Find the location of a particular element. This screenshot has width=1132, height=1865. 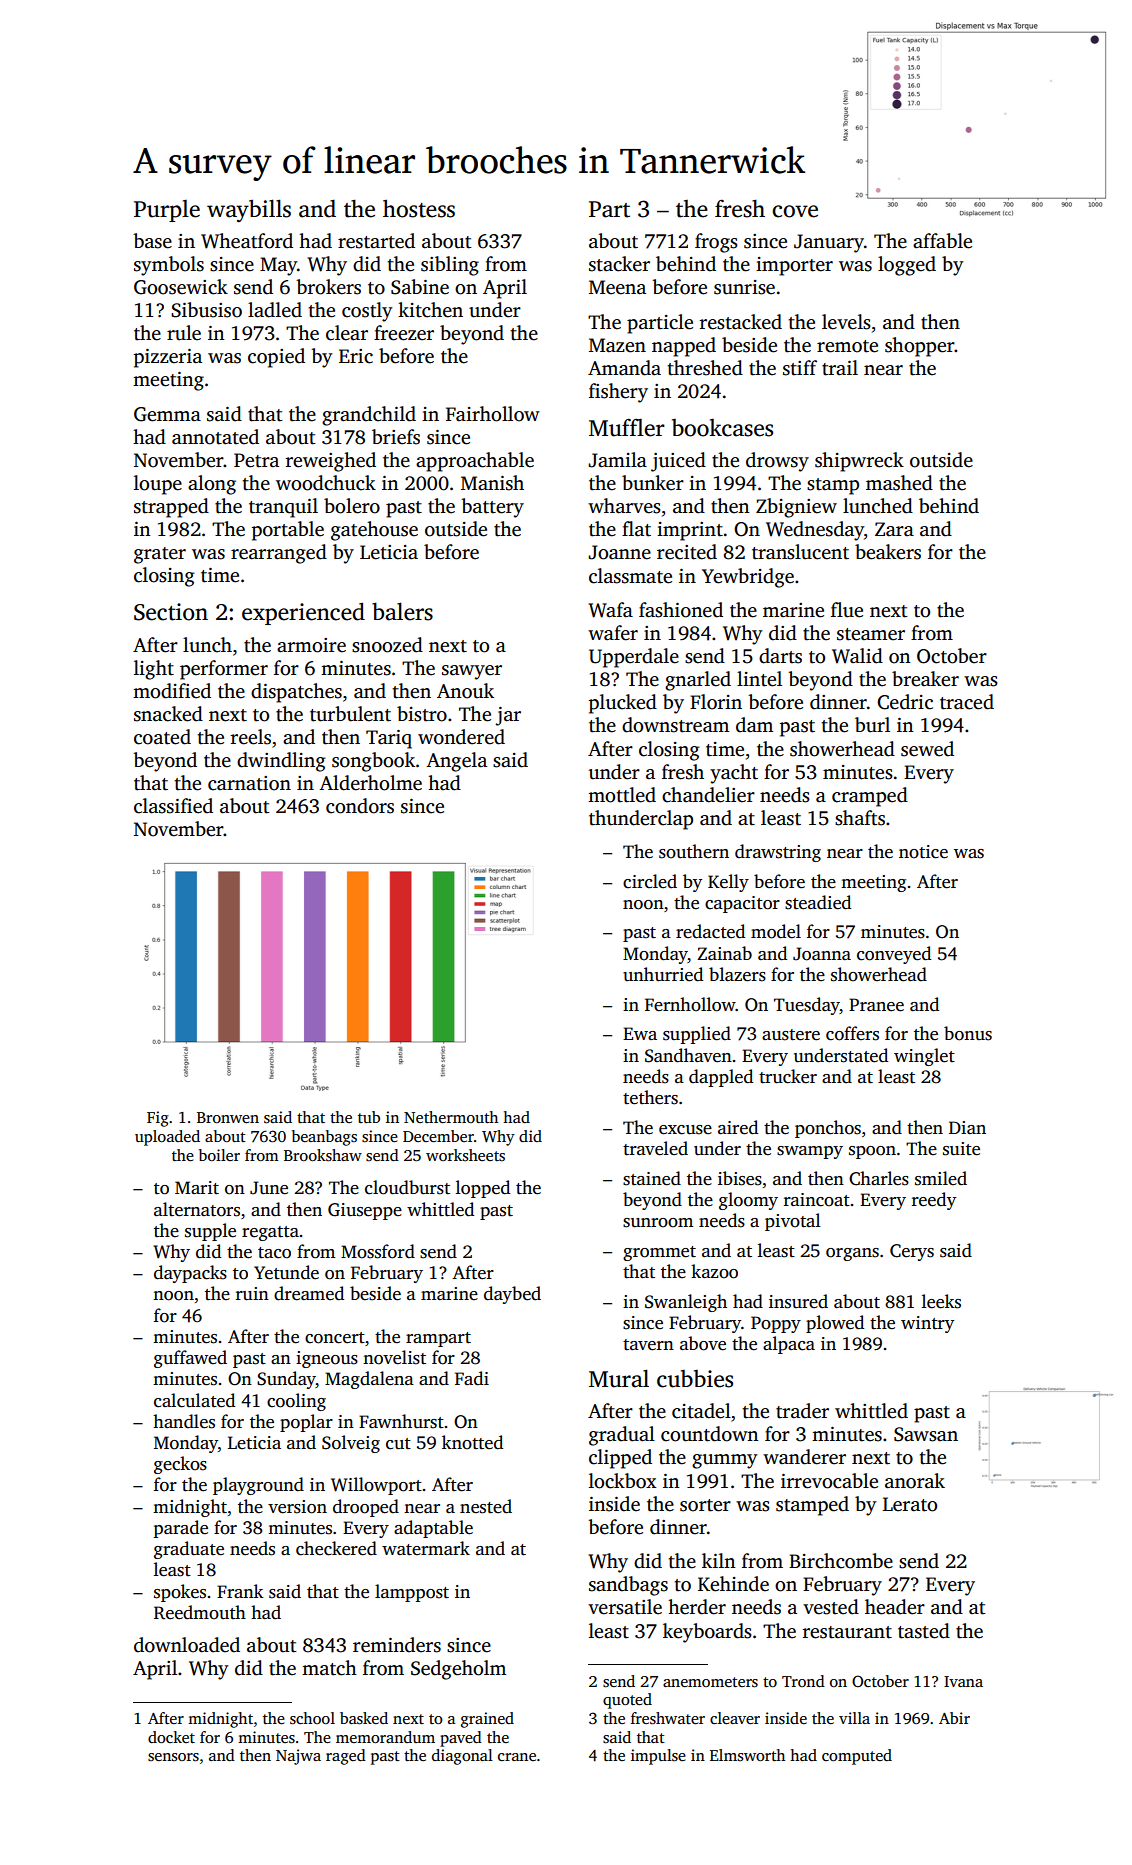

jar is located at coordinates (508, 716).
